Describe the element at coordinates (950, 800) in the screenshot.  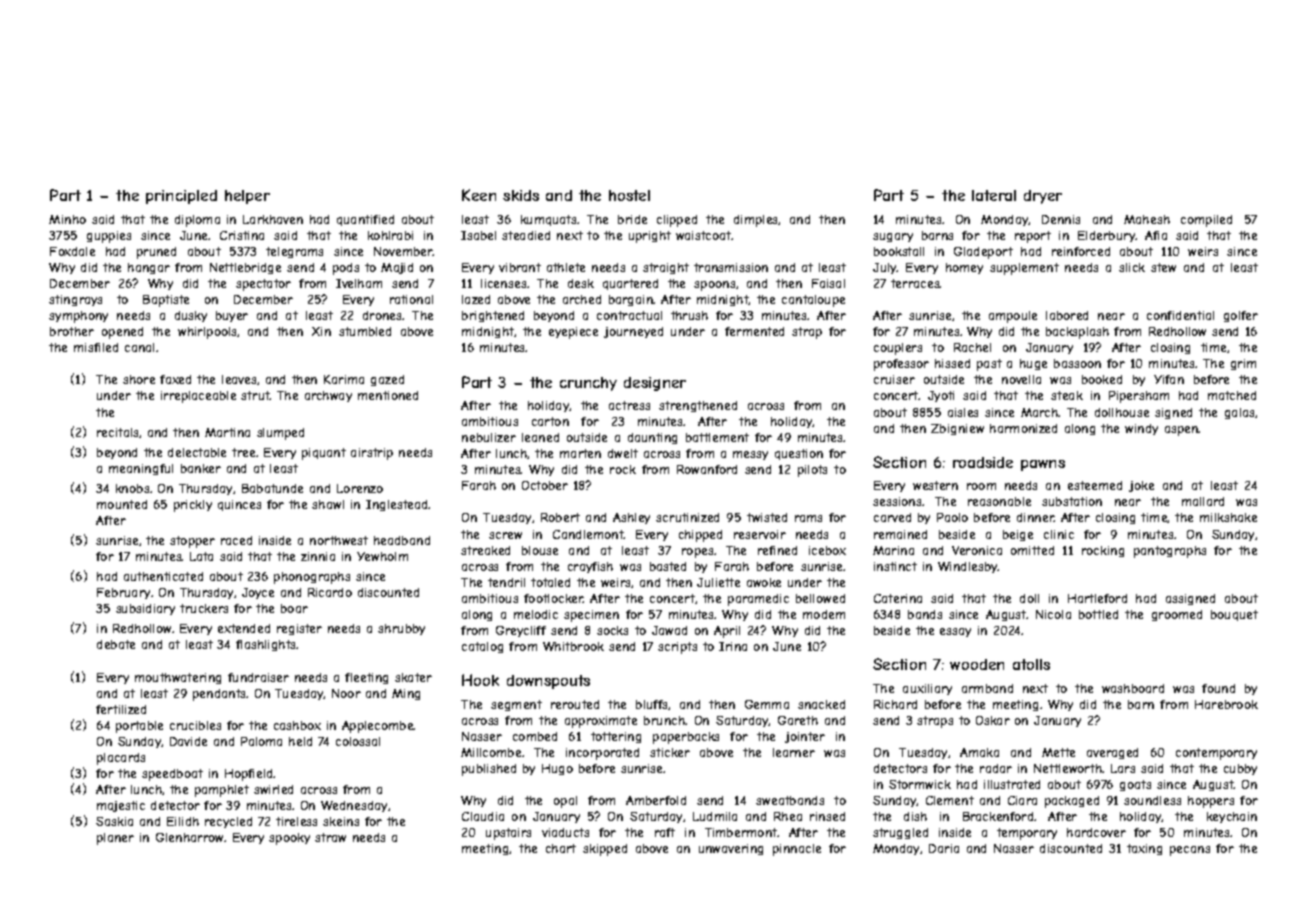
I see `Clement` at that location.
